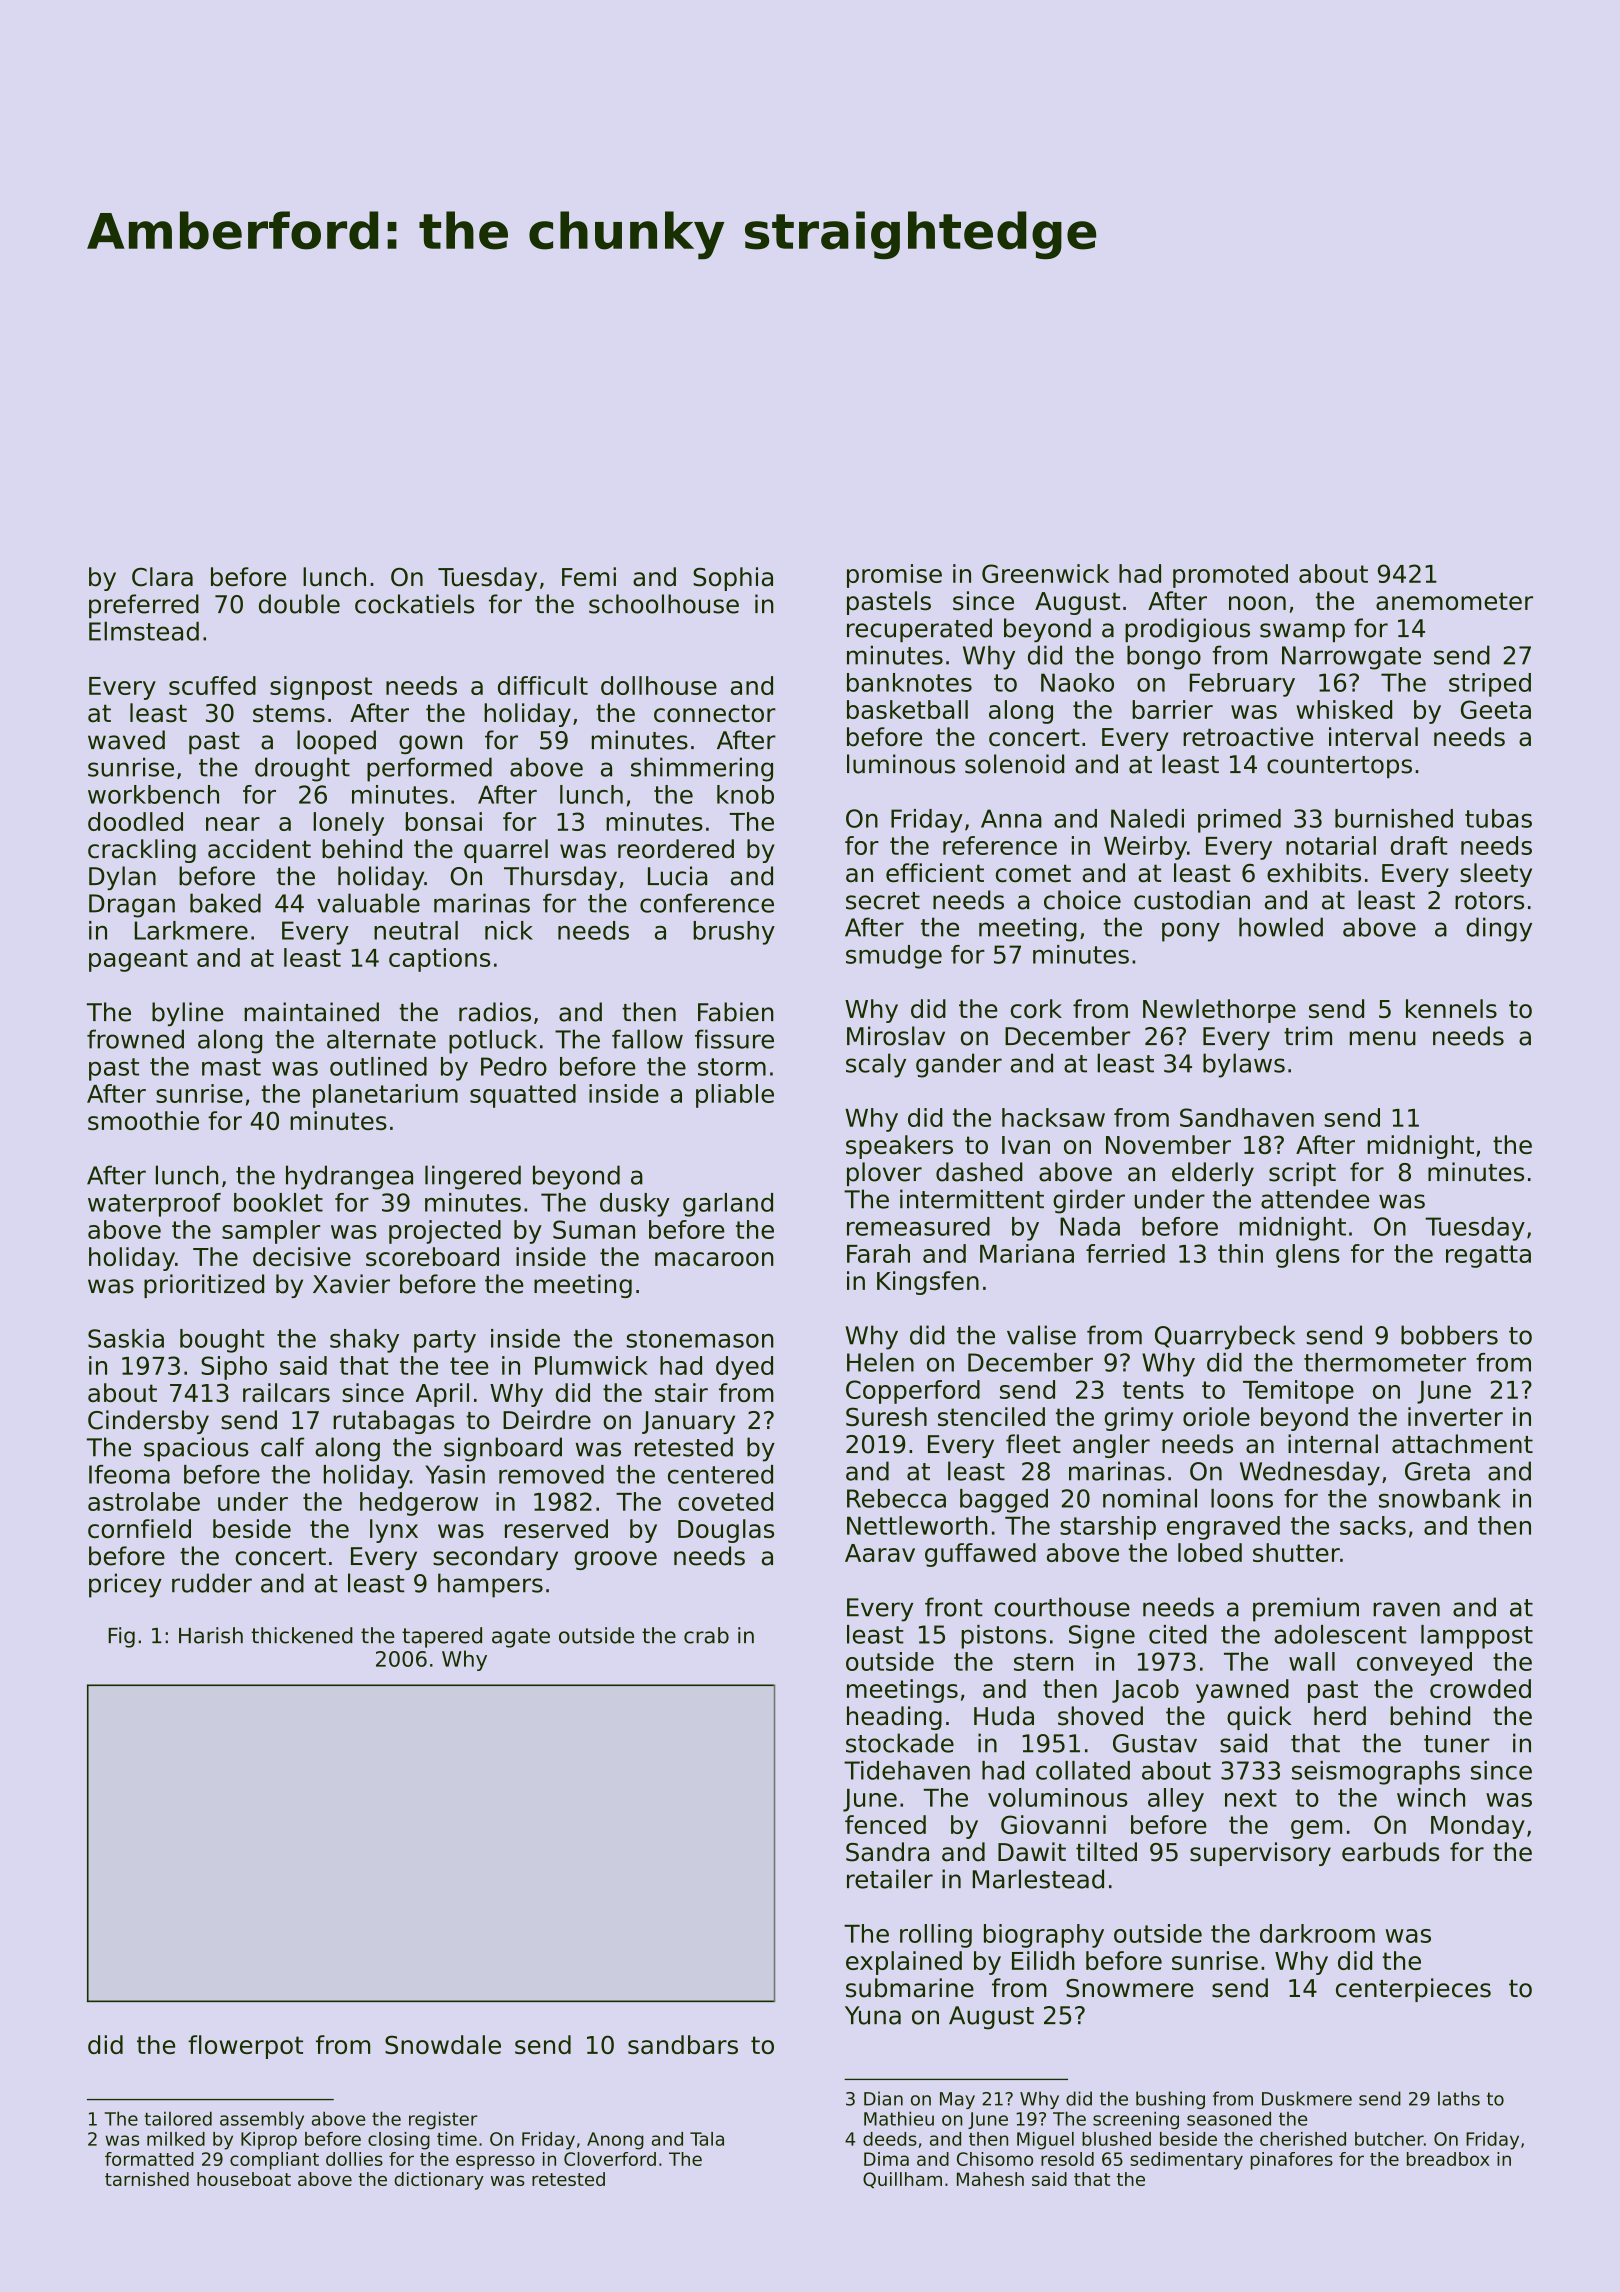  What do you see at coordinates (211, 1635) in the screenshot?
I see `Harish` at bounding box center [211, 1635].
